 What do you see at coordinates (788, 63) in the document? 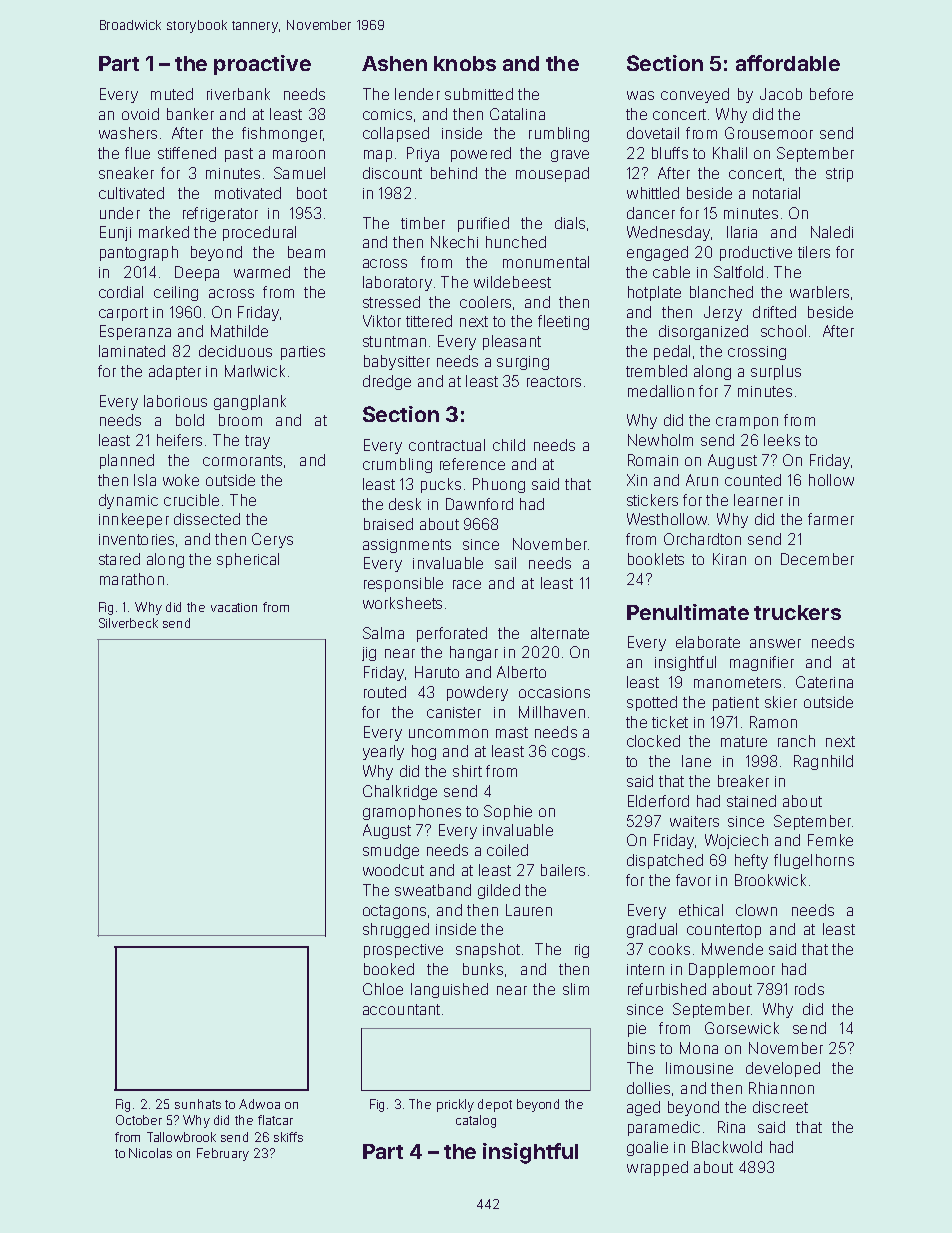
I see `affordable` at bounding box center [788, 63].
